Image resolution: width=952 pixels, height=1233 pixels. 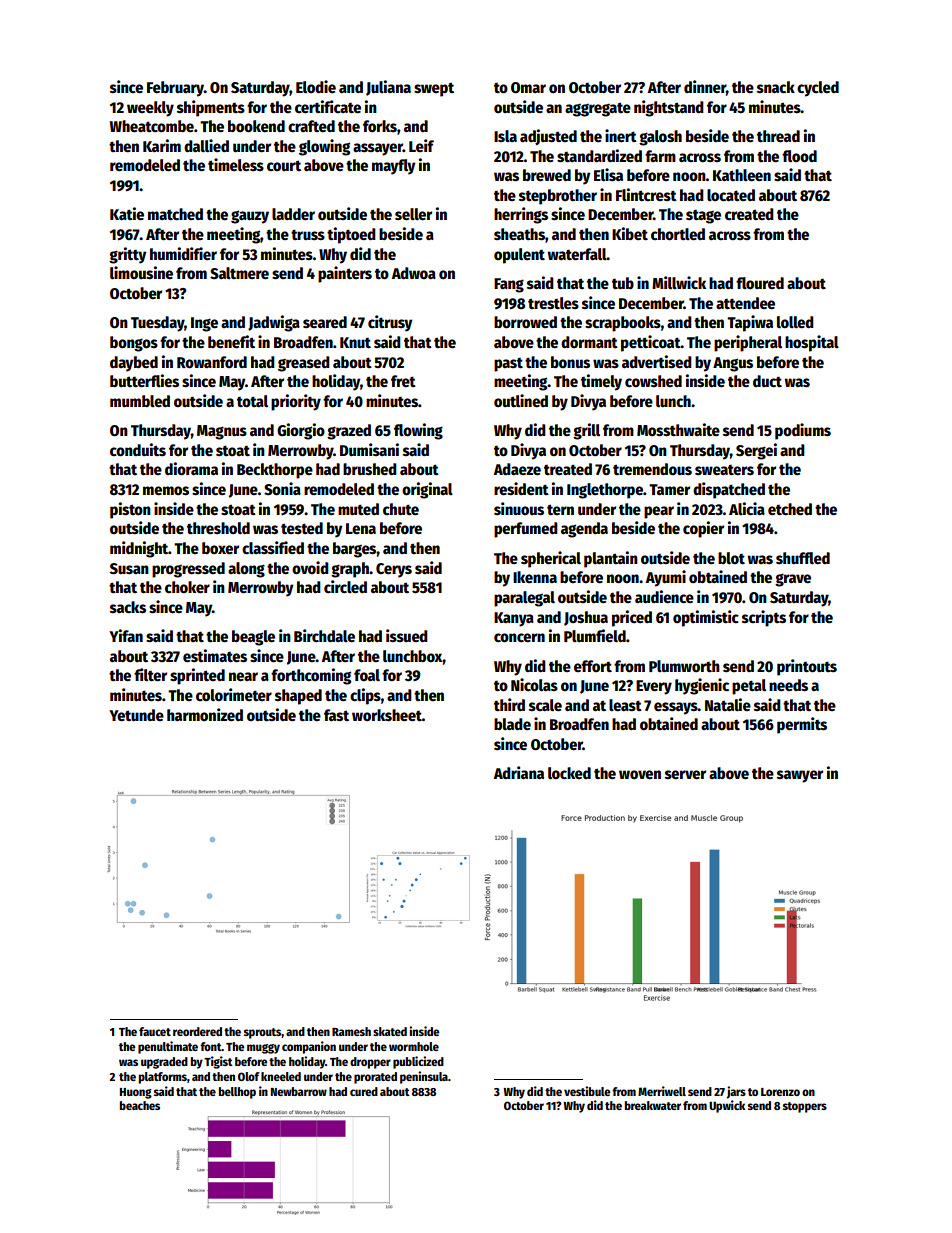 What do you see at coordinates (150, 109) in the screenshot?
I see `weekly` at bounding box center [150, 109].
